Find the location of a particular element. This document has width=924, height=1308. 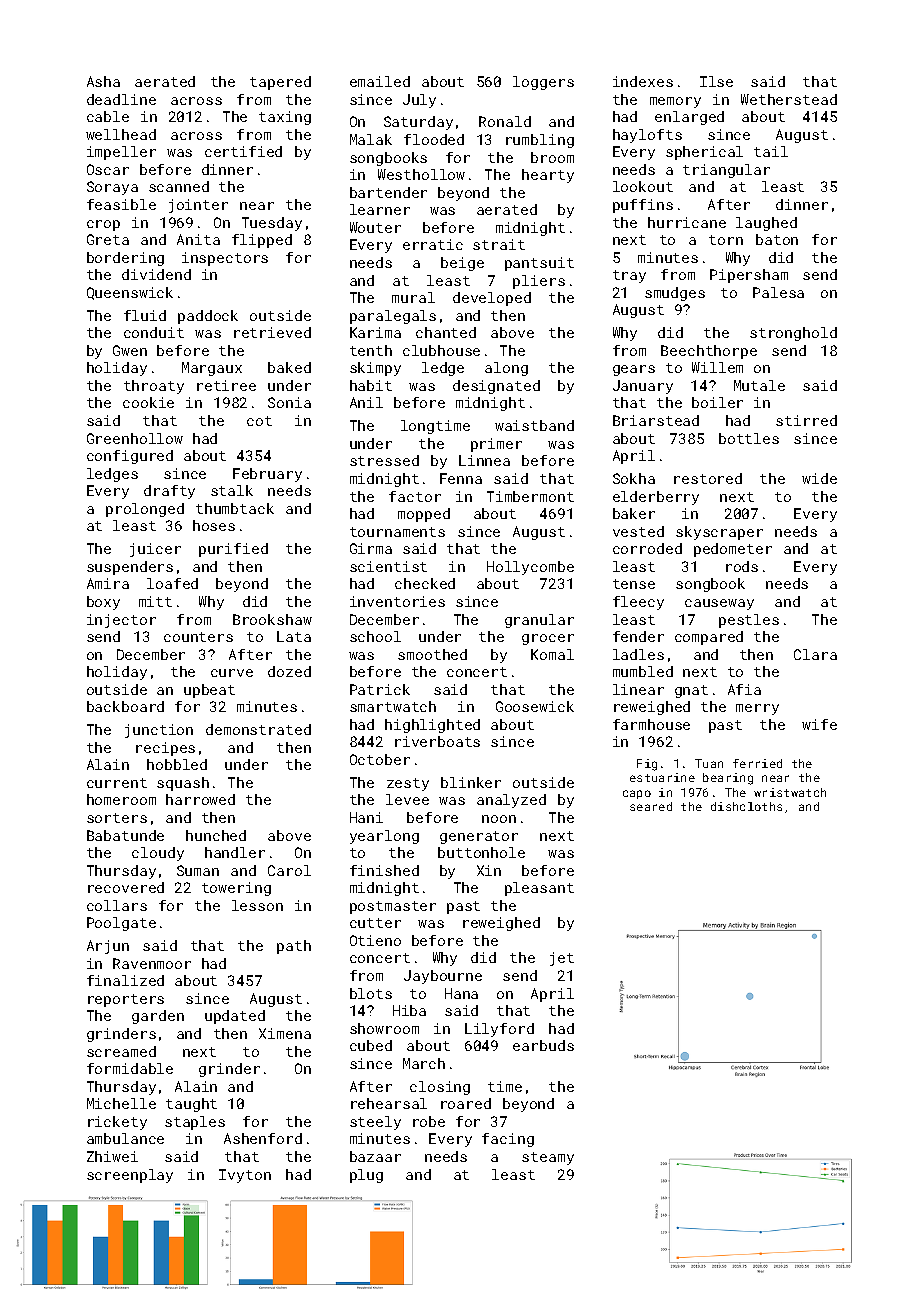

Suman is located at coordinates (198, 870).
